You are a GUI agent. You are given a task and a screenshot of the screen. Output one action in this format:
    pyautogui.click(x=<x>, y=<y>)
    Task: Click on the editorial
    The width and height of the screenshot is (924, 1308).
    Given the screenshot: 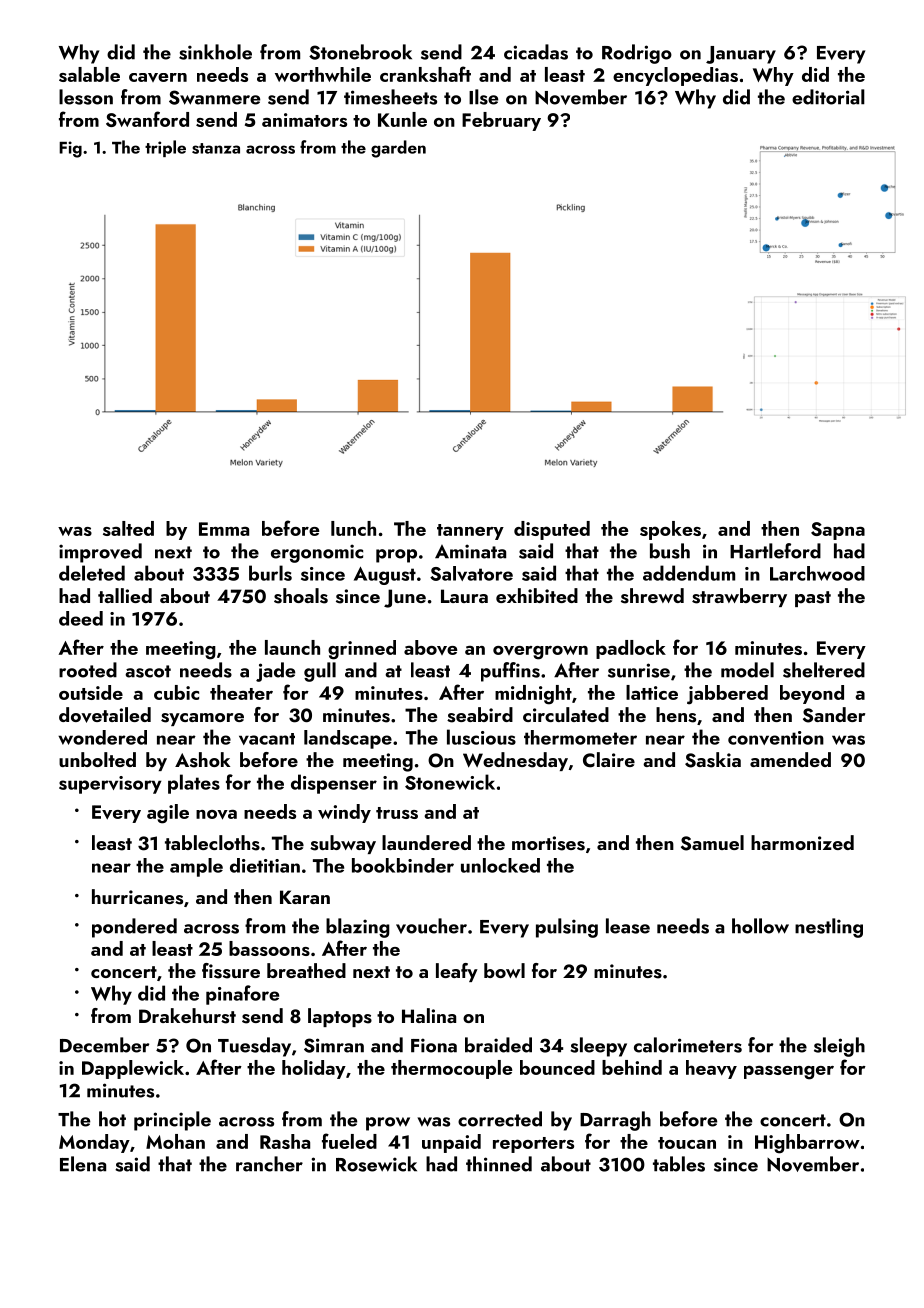 What is the action you would take?
    pyautogui.click(x=828, y=97)
